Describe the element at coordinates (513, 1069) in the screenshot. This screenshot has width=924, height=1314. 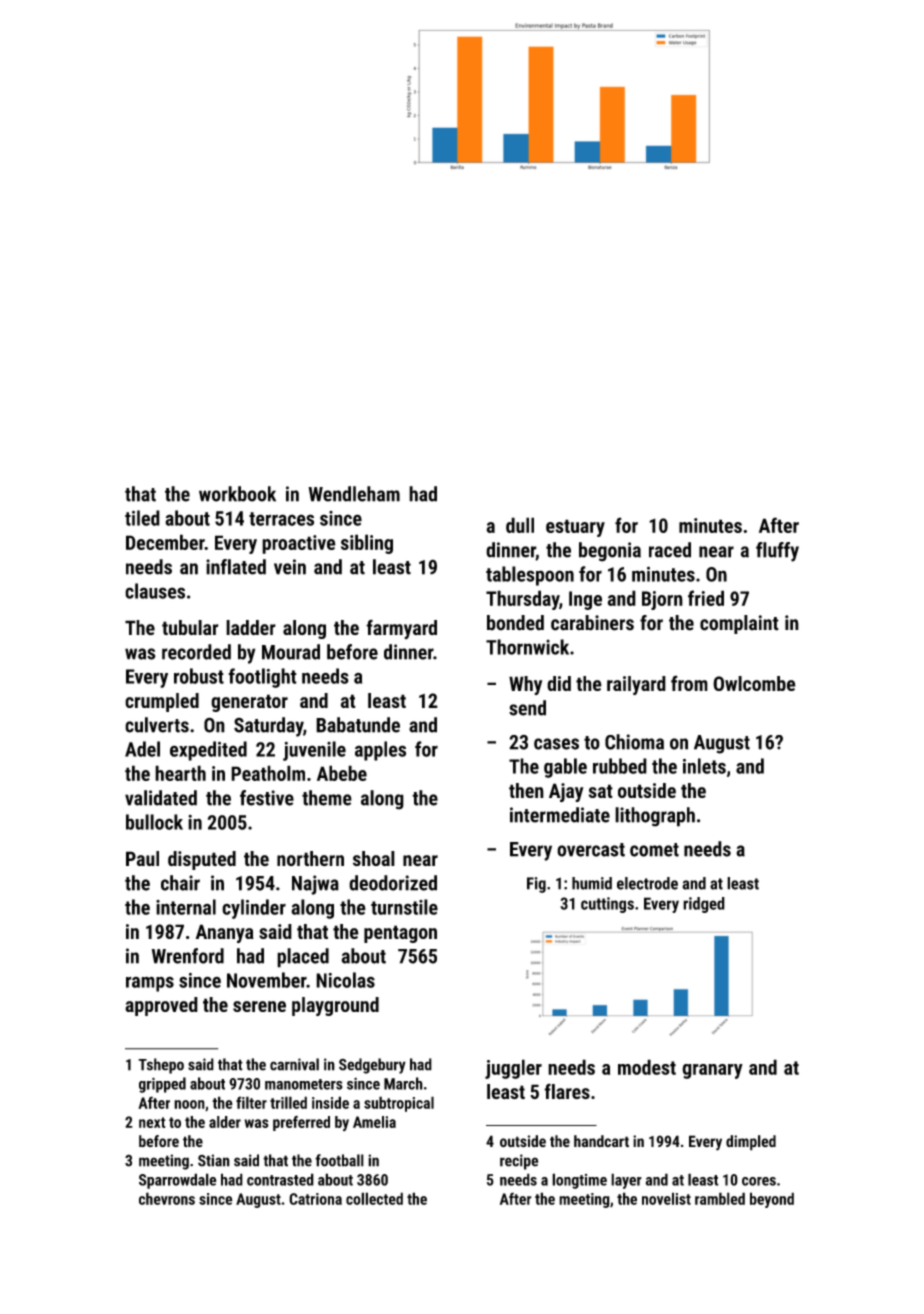
I see `juggler` at that location.
